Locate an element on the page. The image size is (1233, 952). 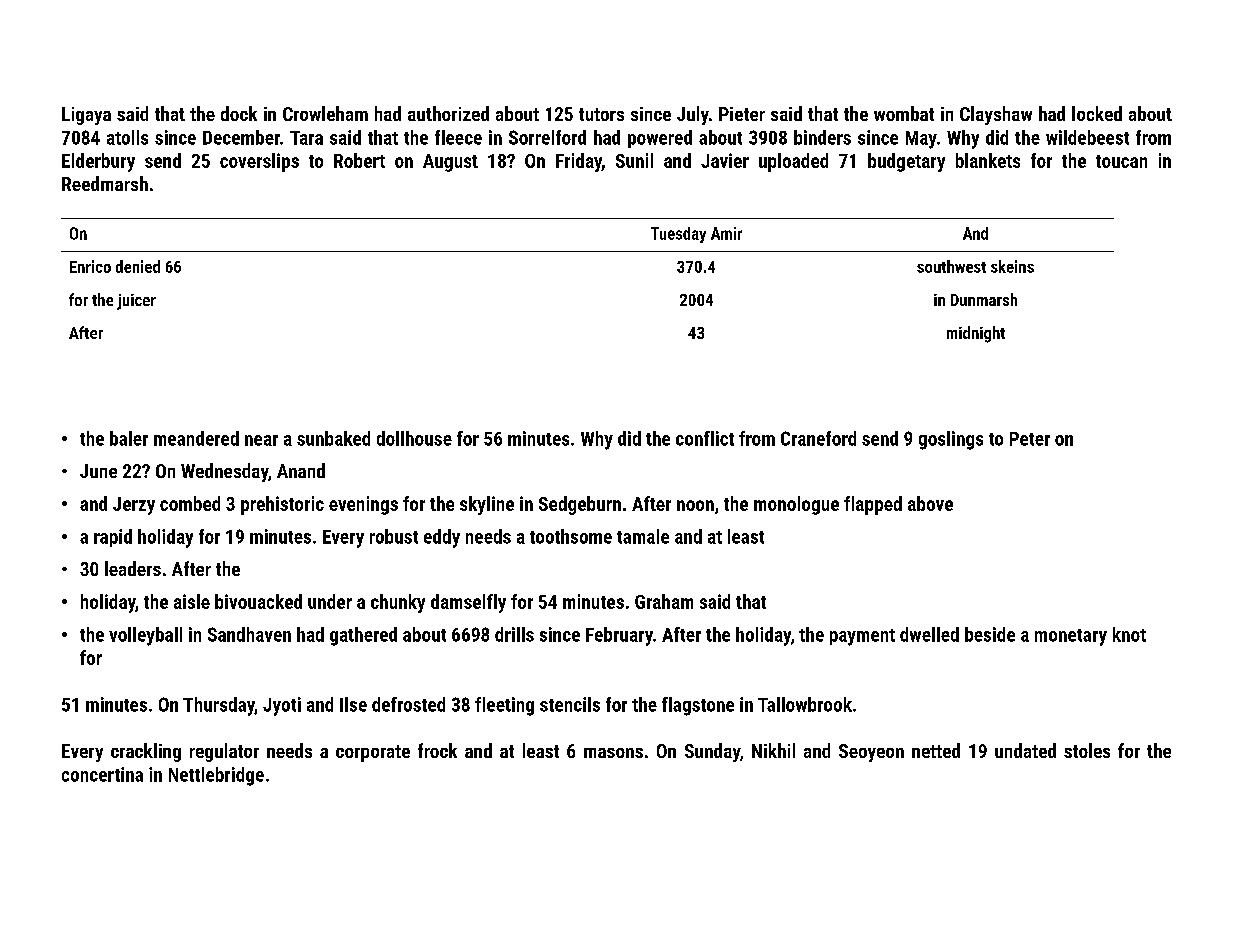
leaders is located at coordinates (133, 568).
